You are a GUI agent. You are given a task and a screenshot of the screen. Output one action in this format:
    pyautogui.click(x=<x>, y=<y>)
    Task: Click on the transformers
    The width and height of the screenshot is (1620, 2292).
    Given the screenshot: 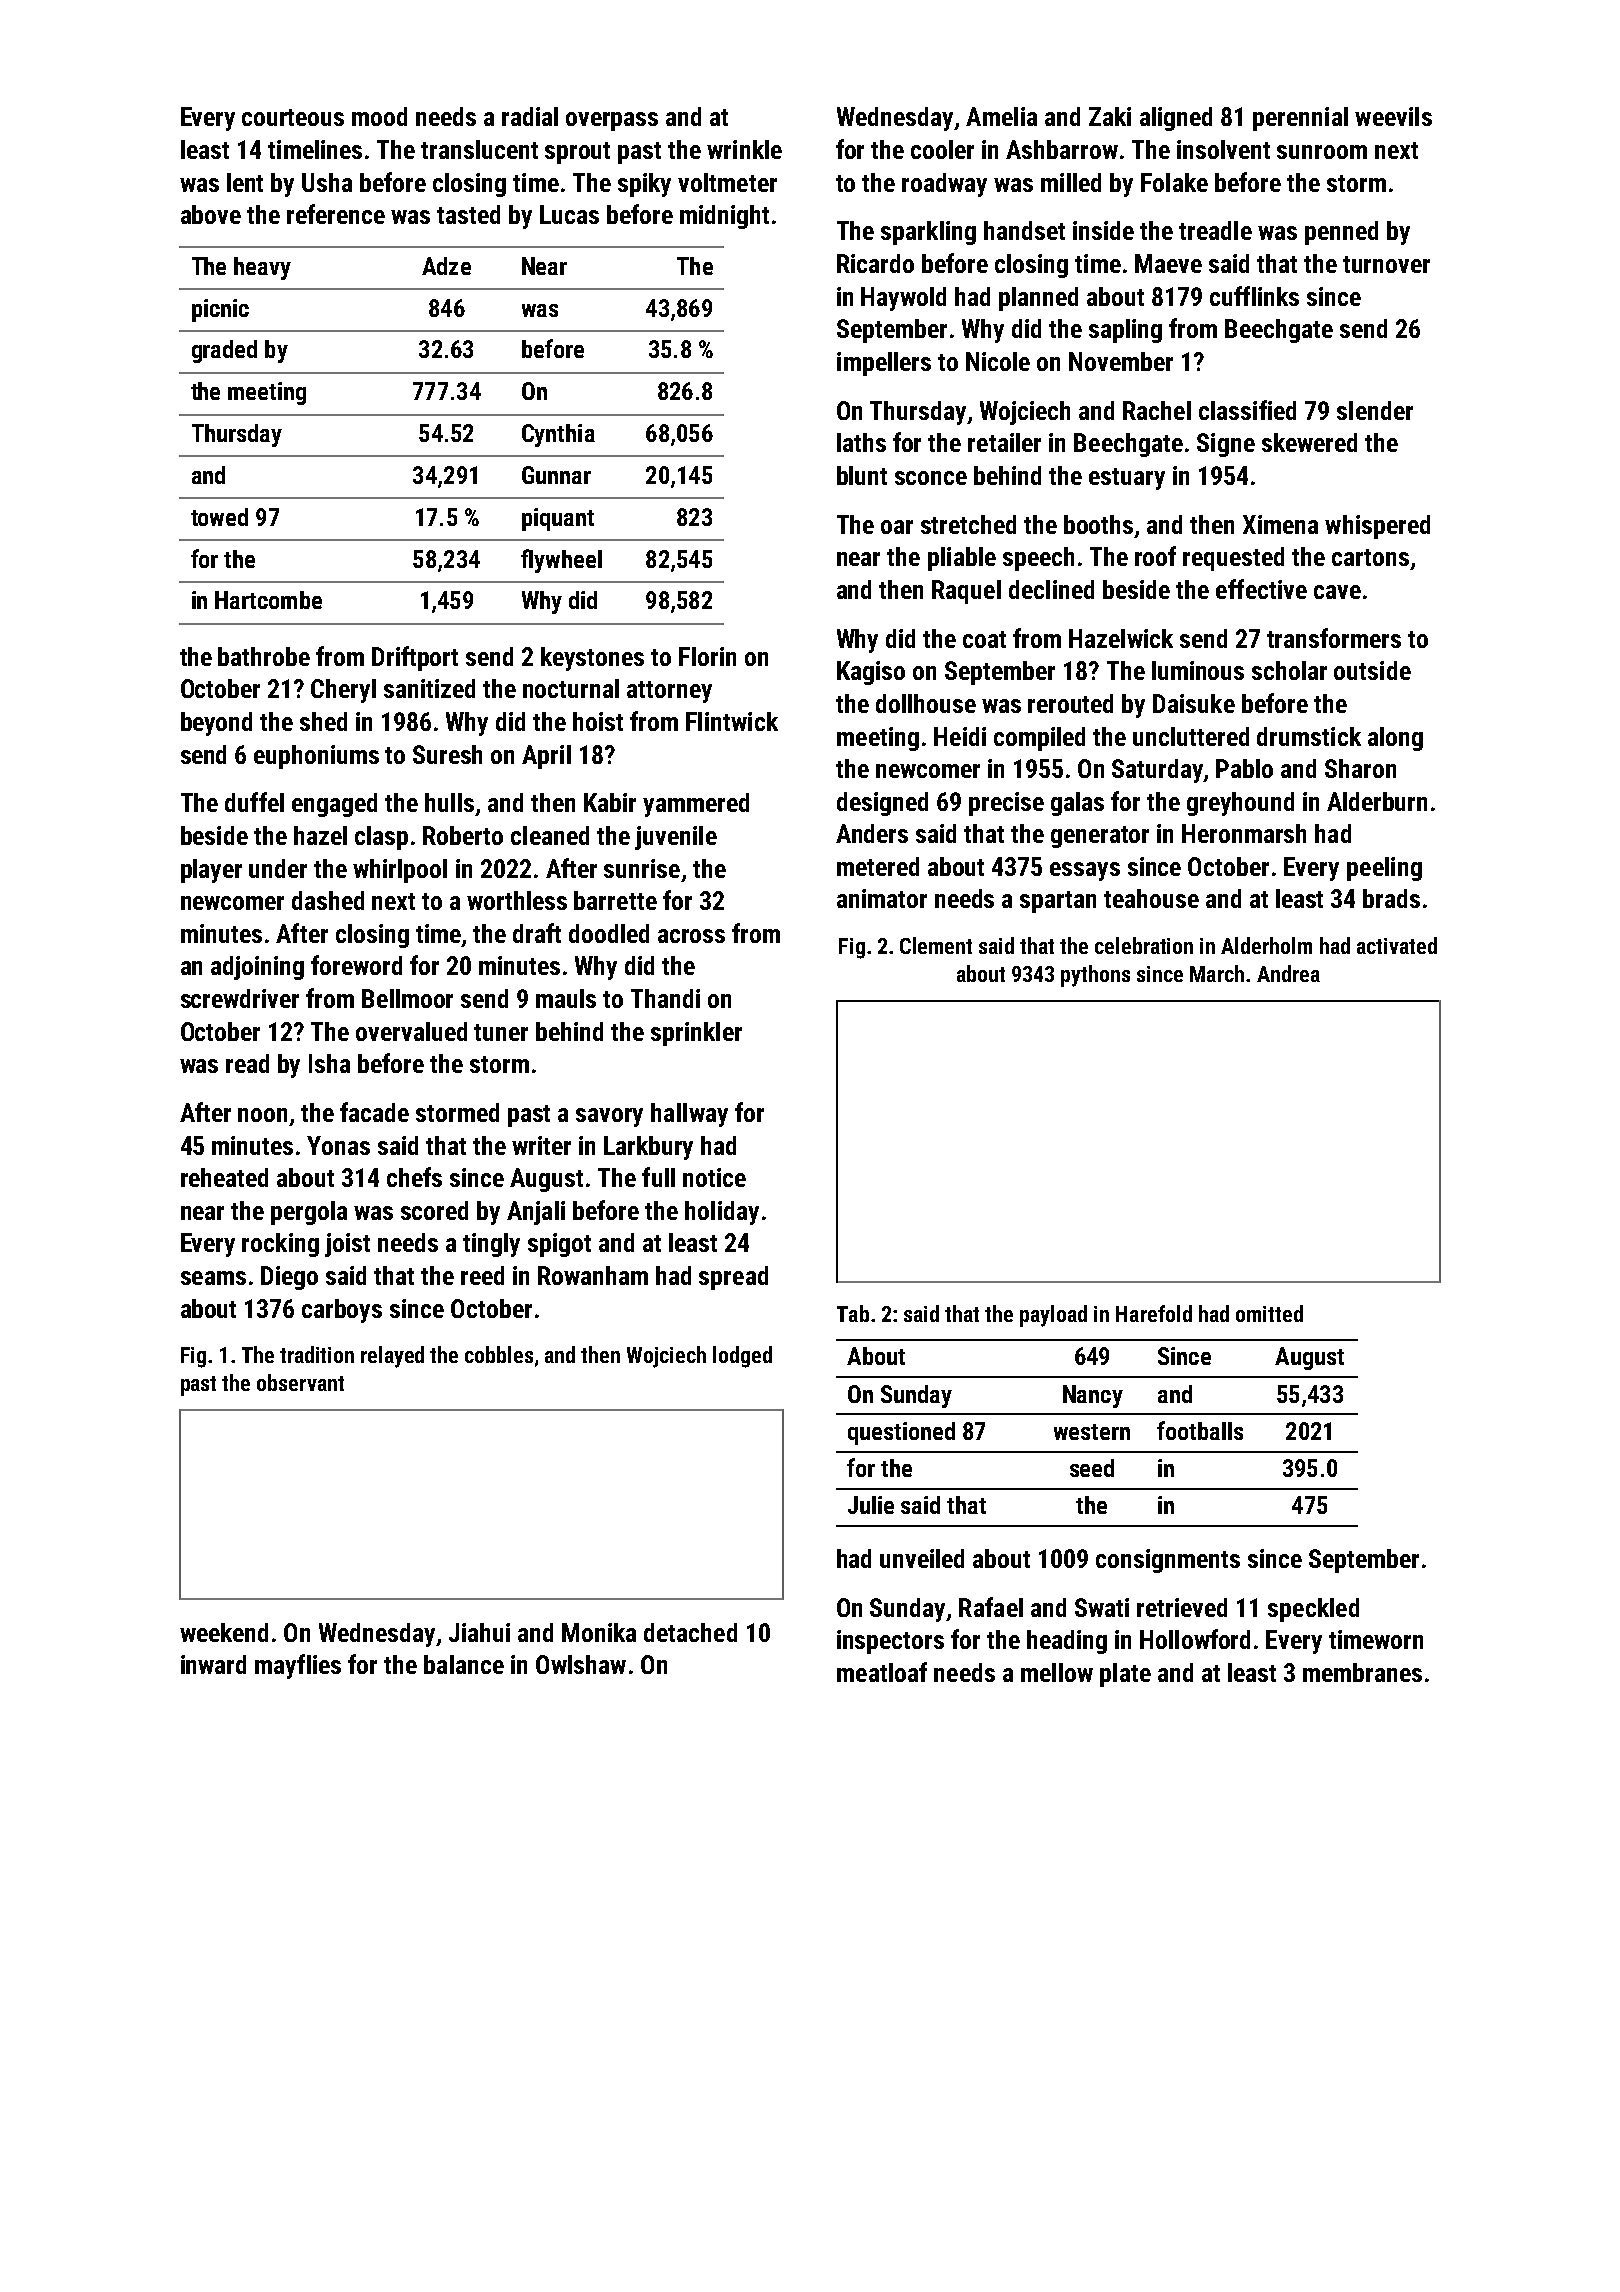 What is the action you would take?
    pyautogui.click(x=1334, y=638)
